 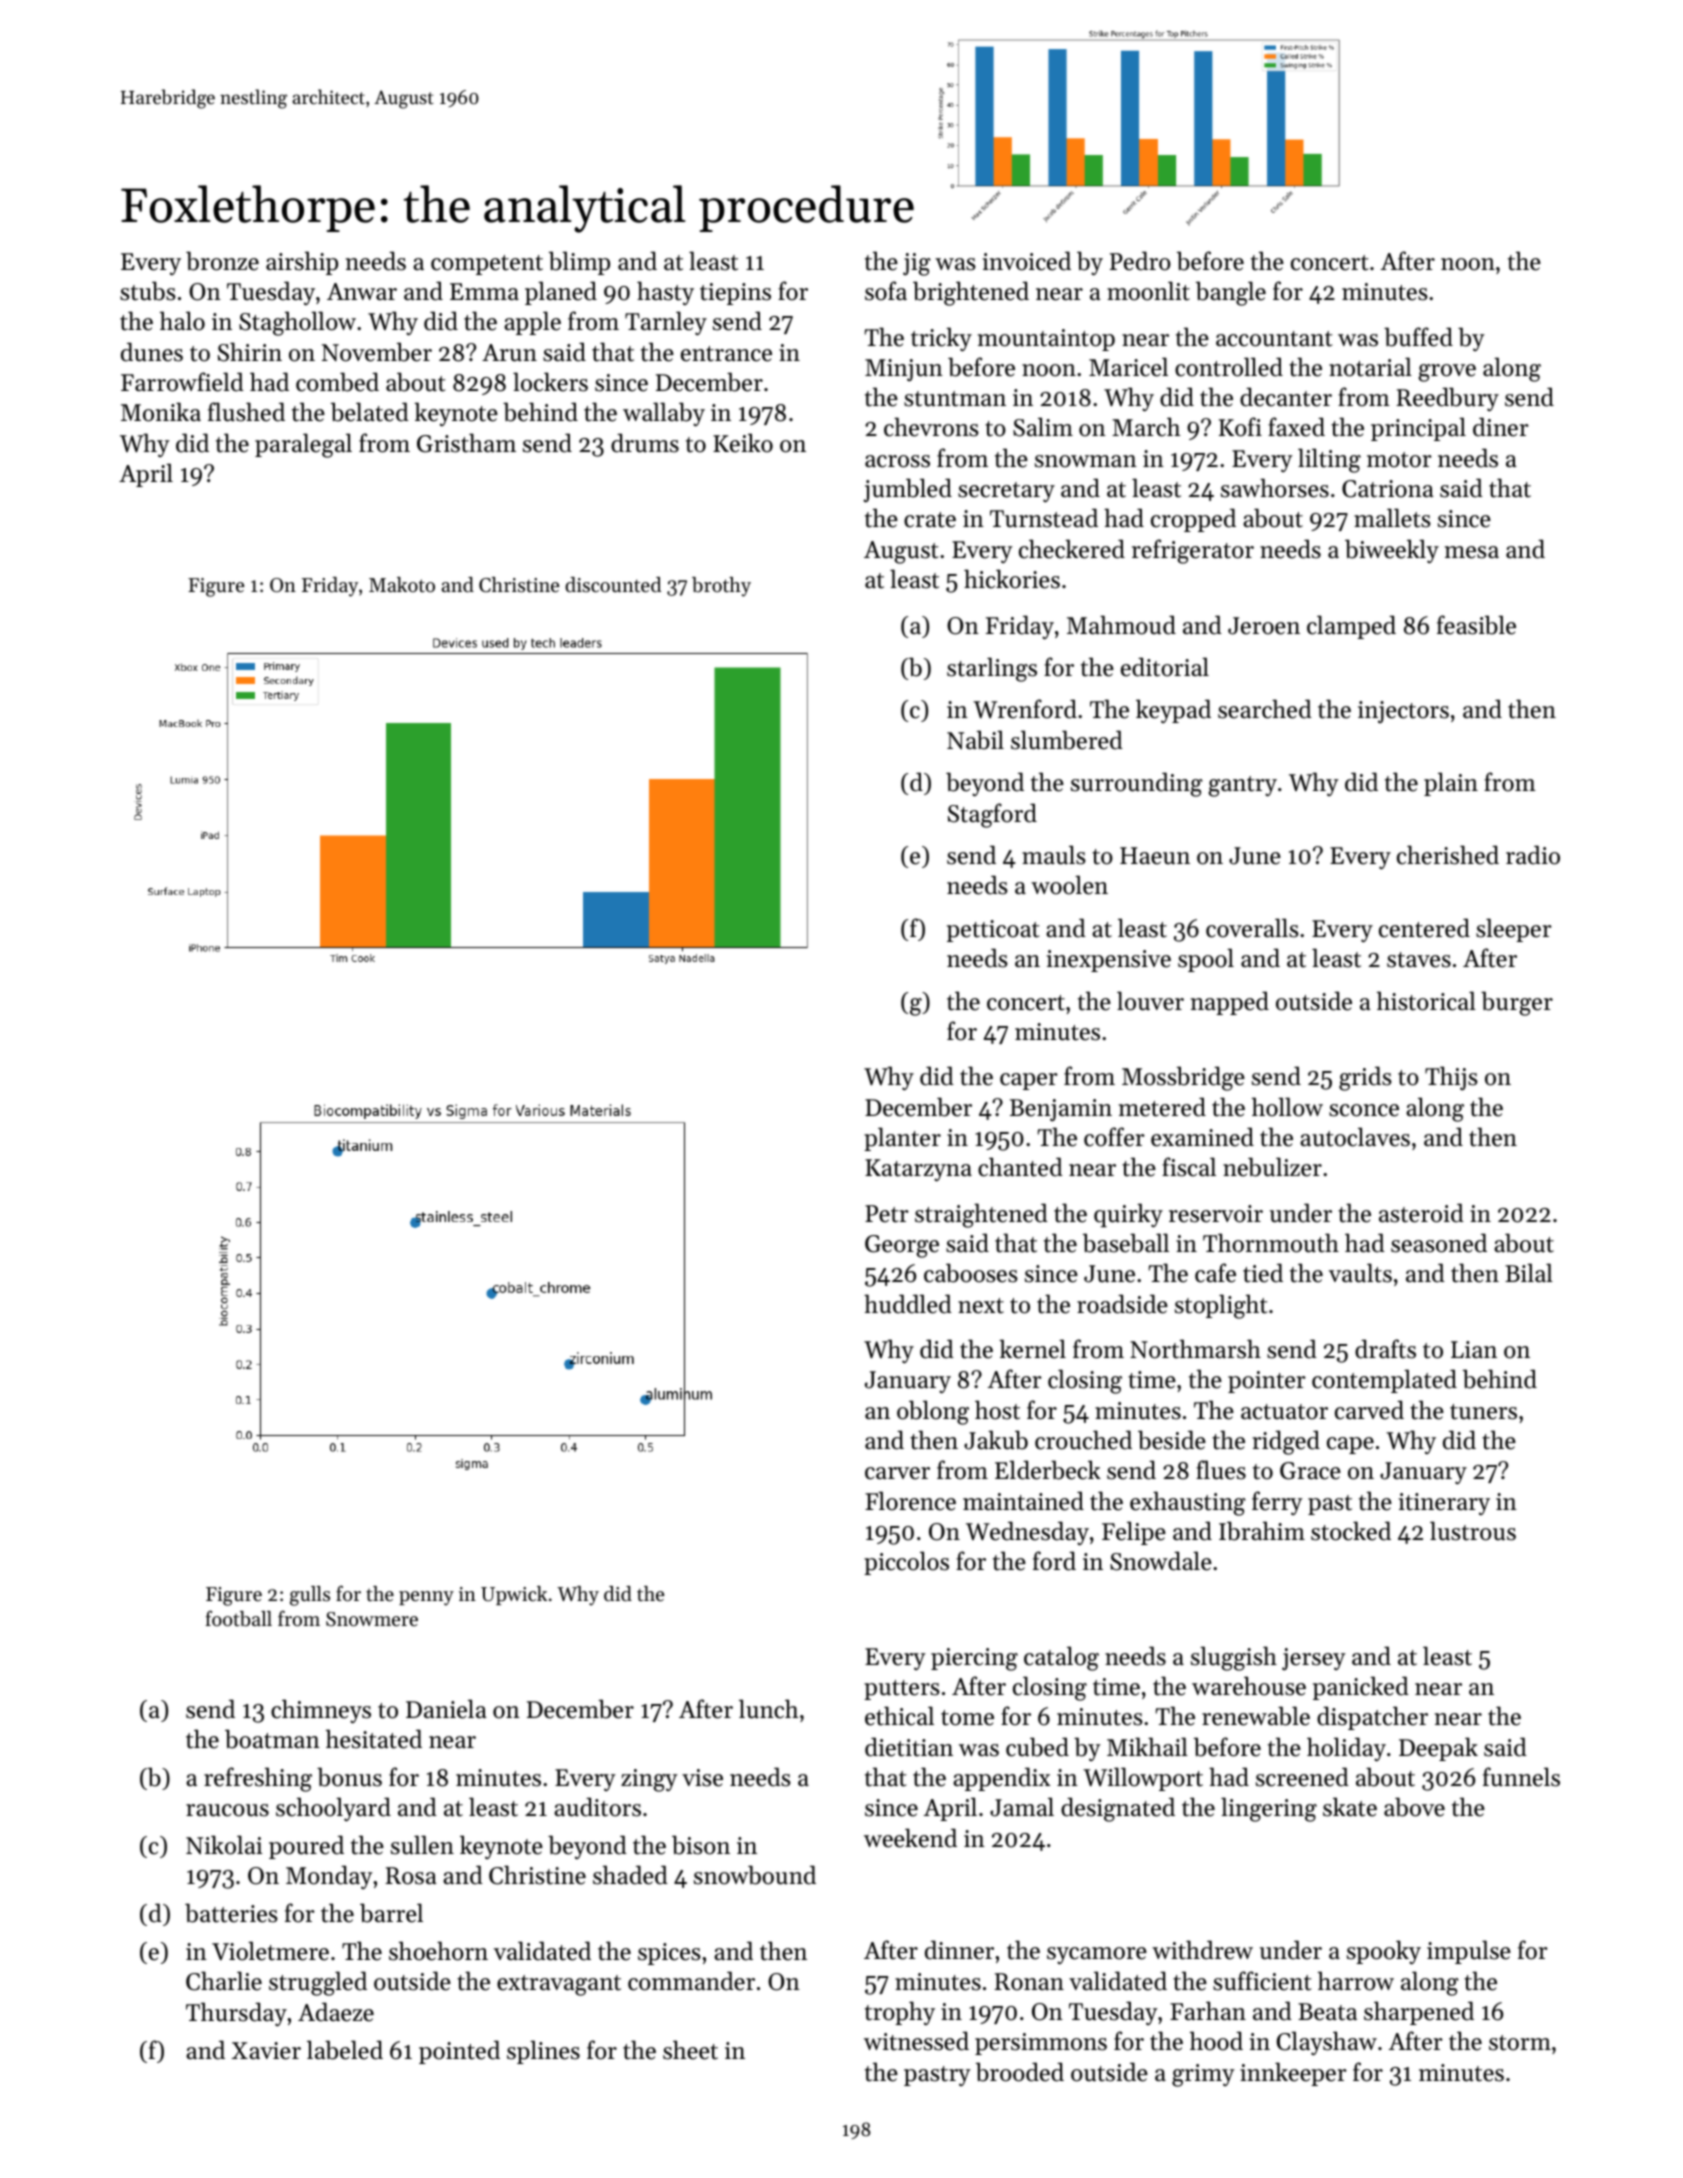 What do you see at coordinates (1140, 261) in the screenshot?
I see `Pedro` at bounding box center [1140, 261].
